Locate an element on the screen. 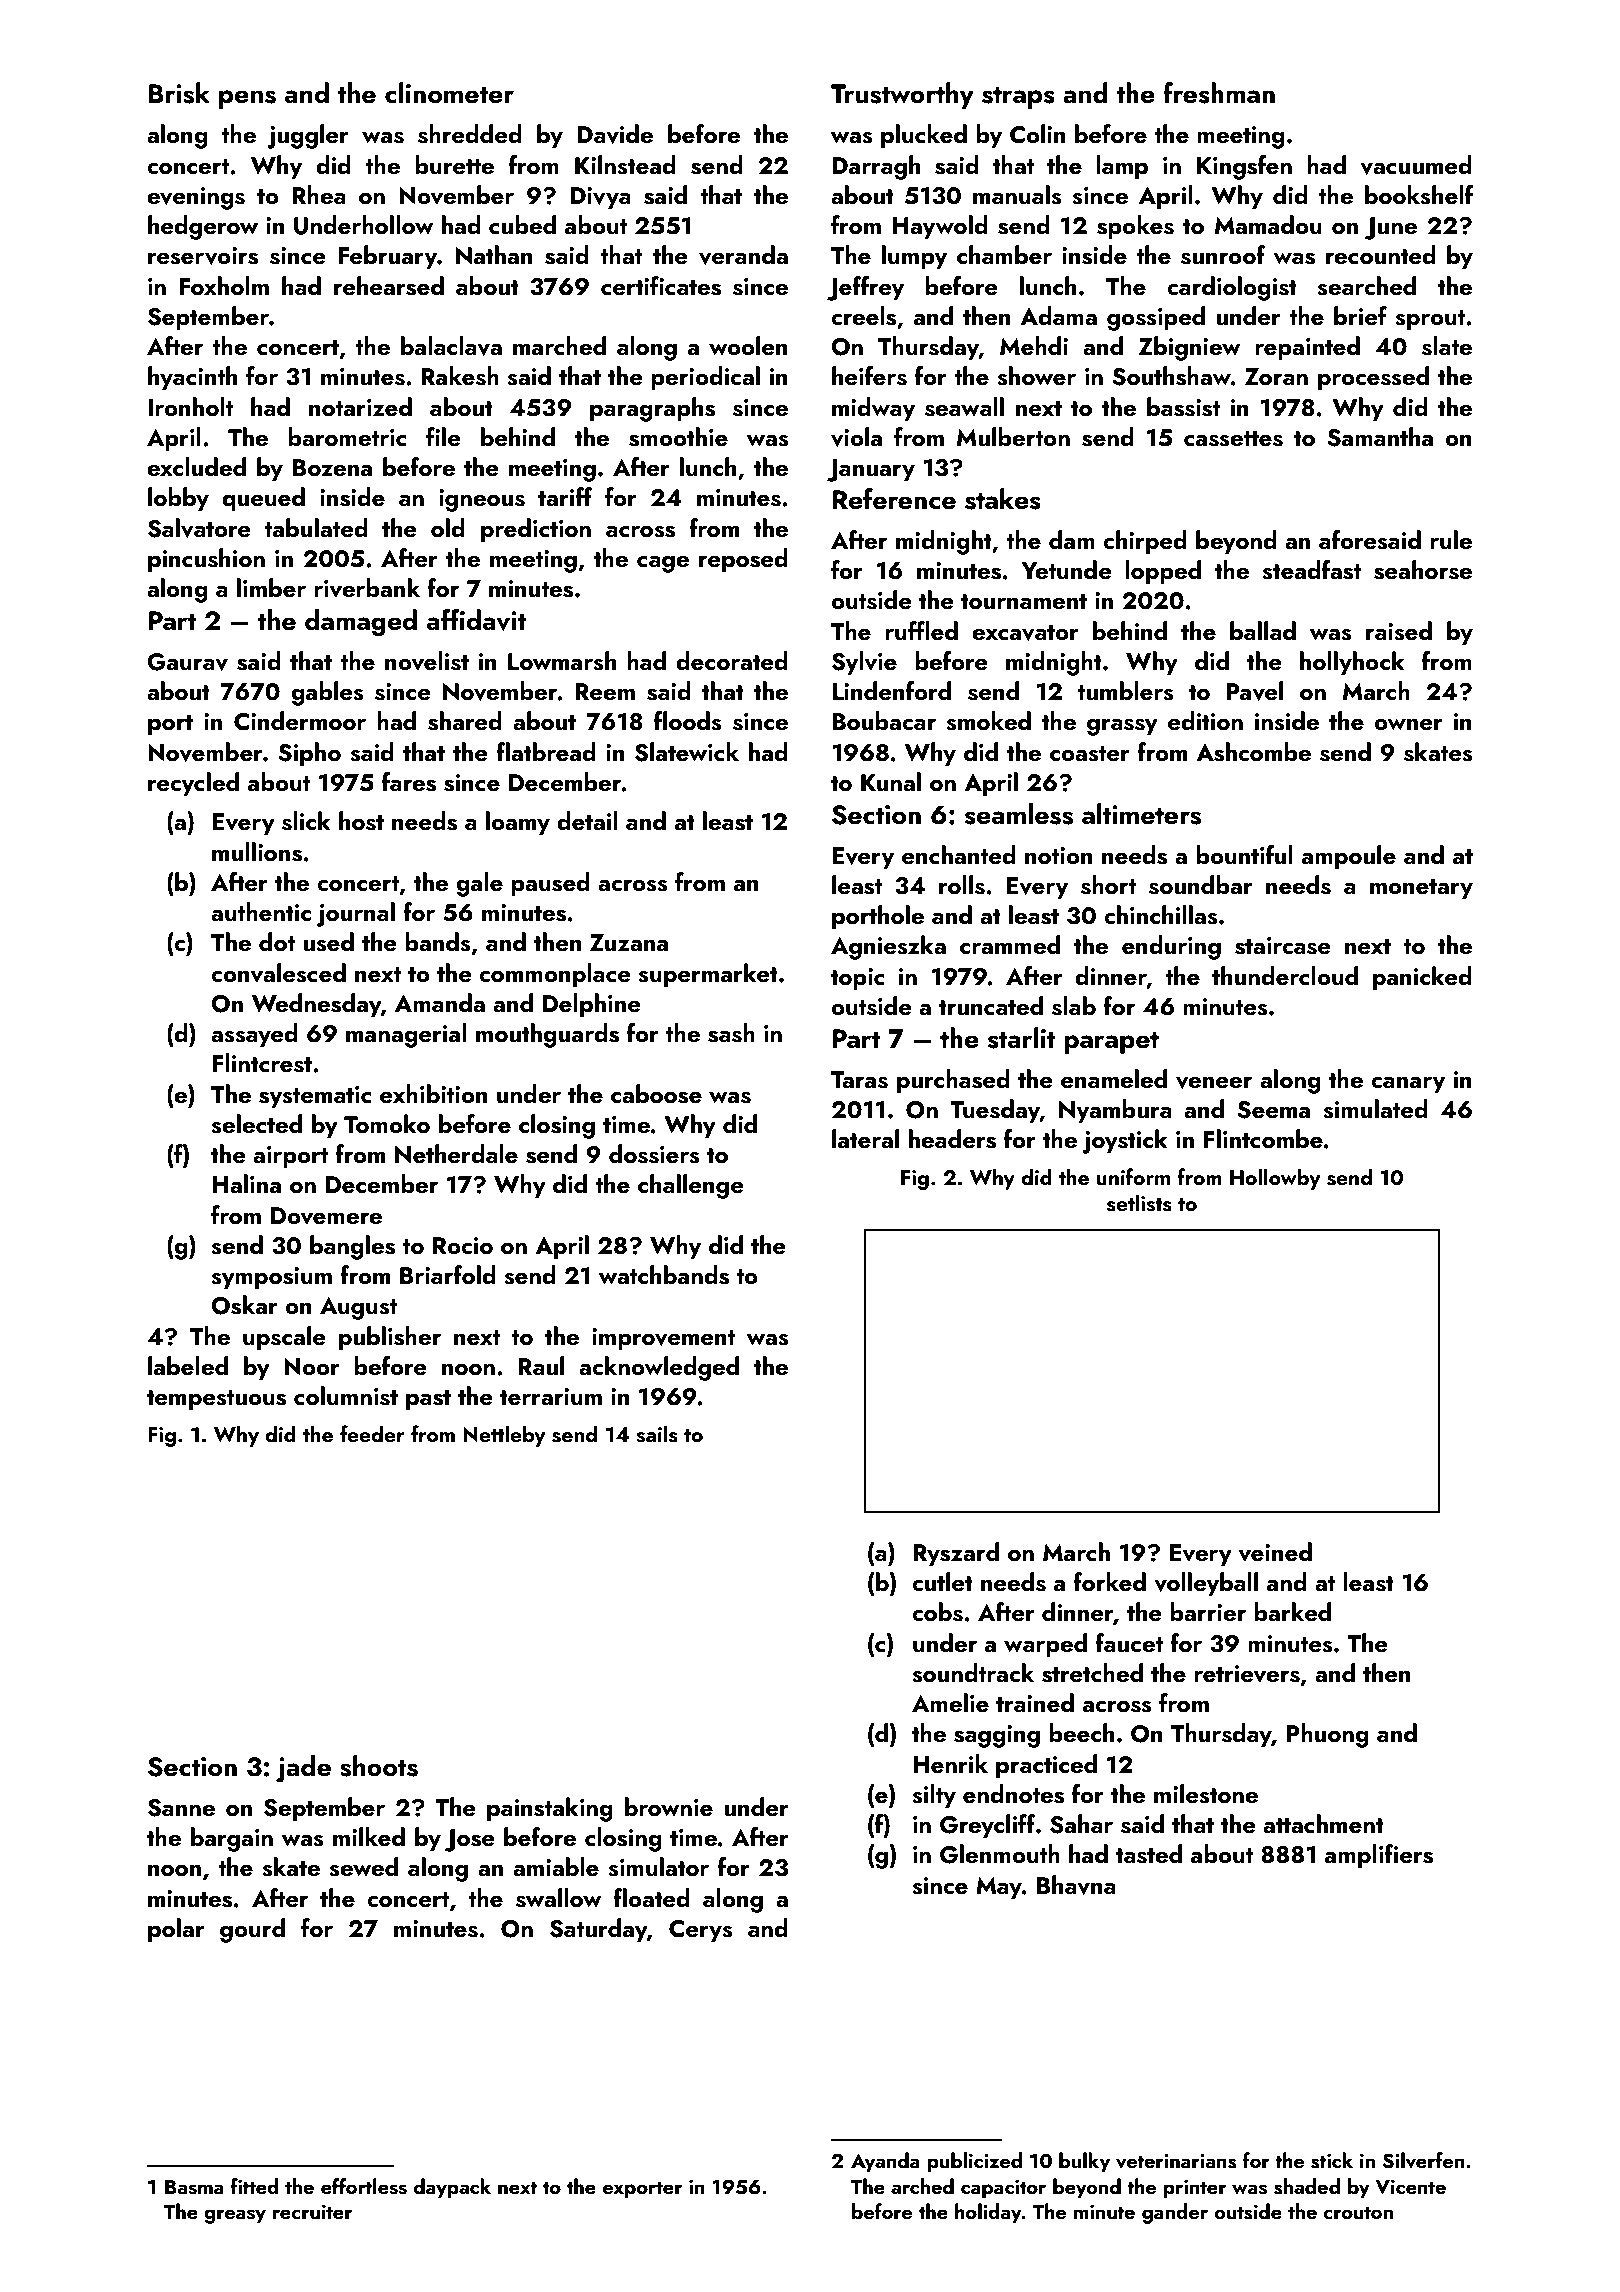  sewed is located at coordinates (363, 1867).
